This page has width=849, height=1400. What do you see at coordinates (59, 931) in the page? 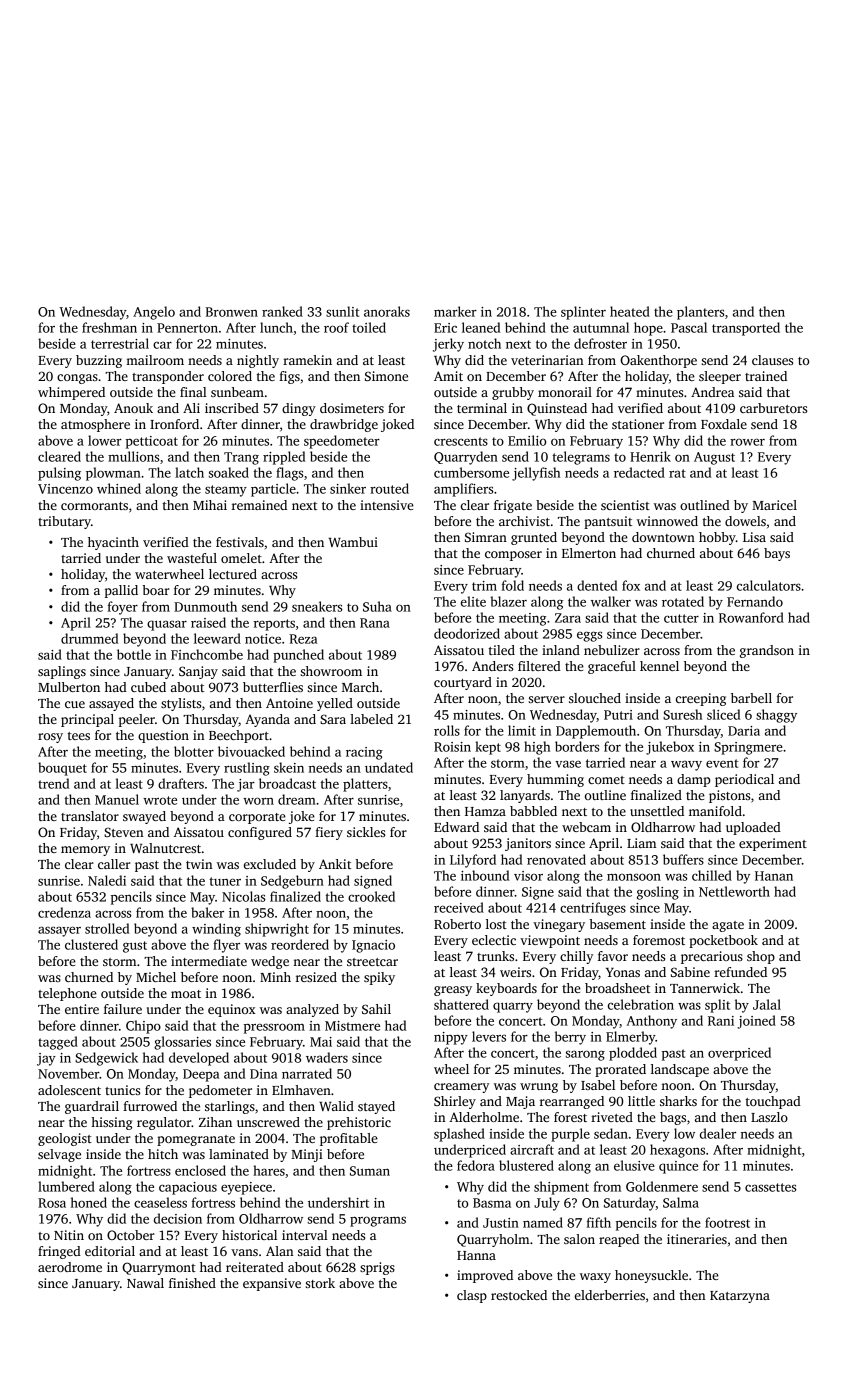
I see `assayer` at bounding box center [59, 931].
